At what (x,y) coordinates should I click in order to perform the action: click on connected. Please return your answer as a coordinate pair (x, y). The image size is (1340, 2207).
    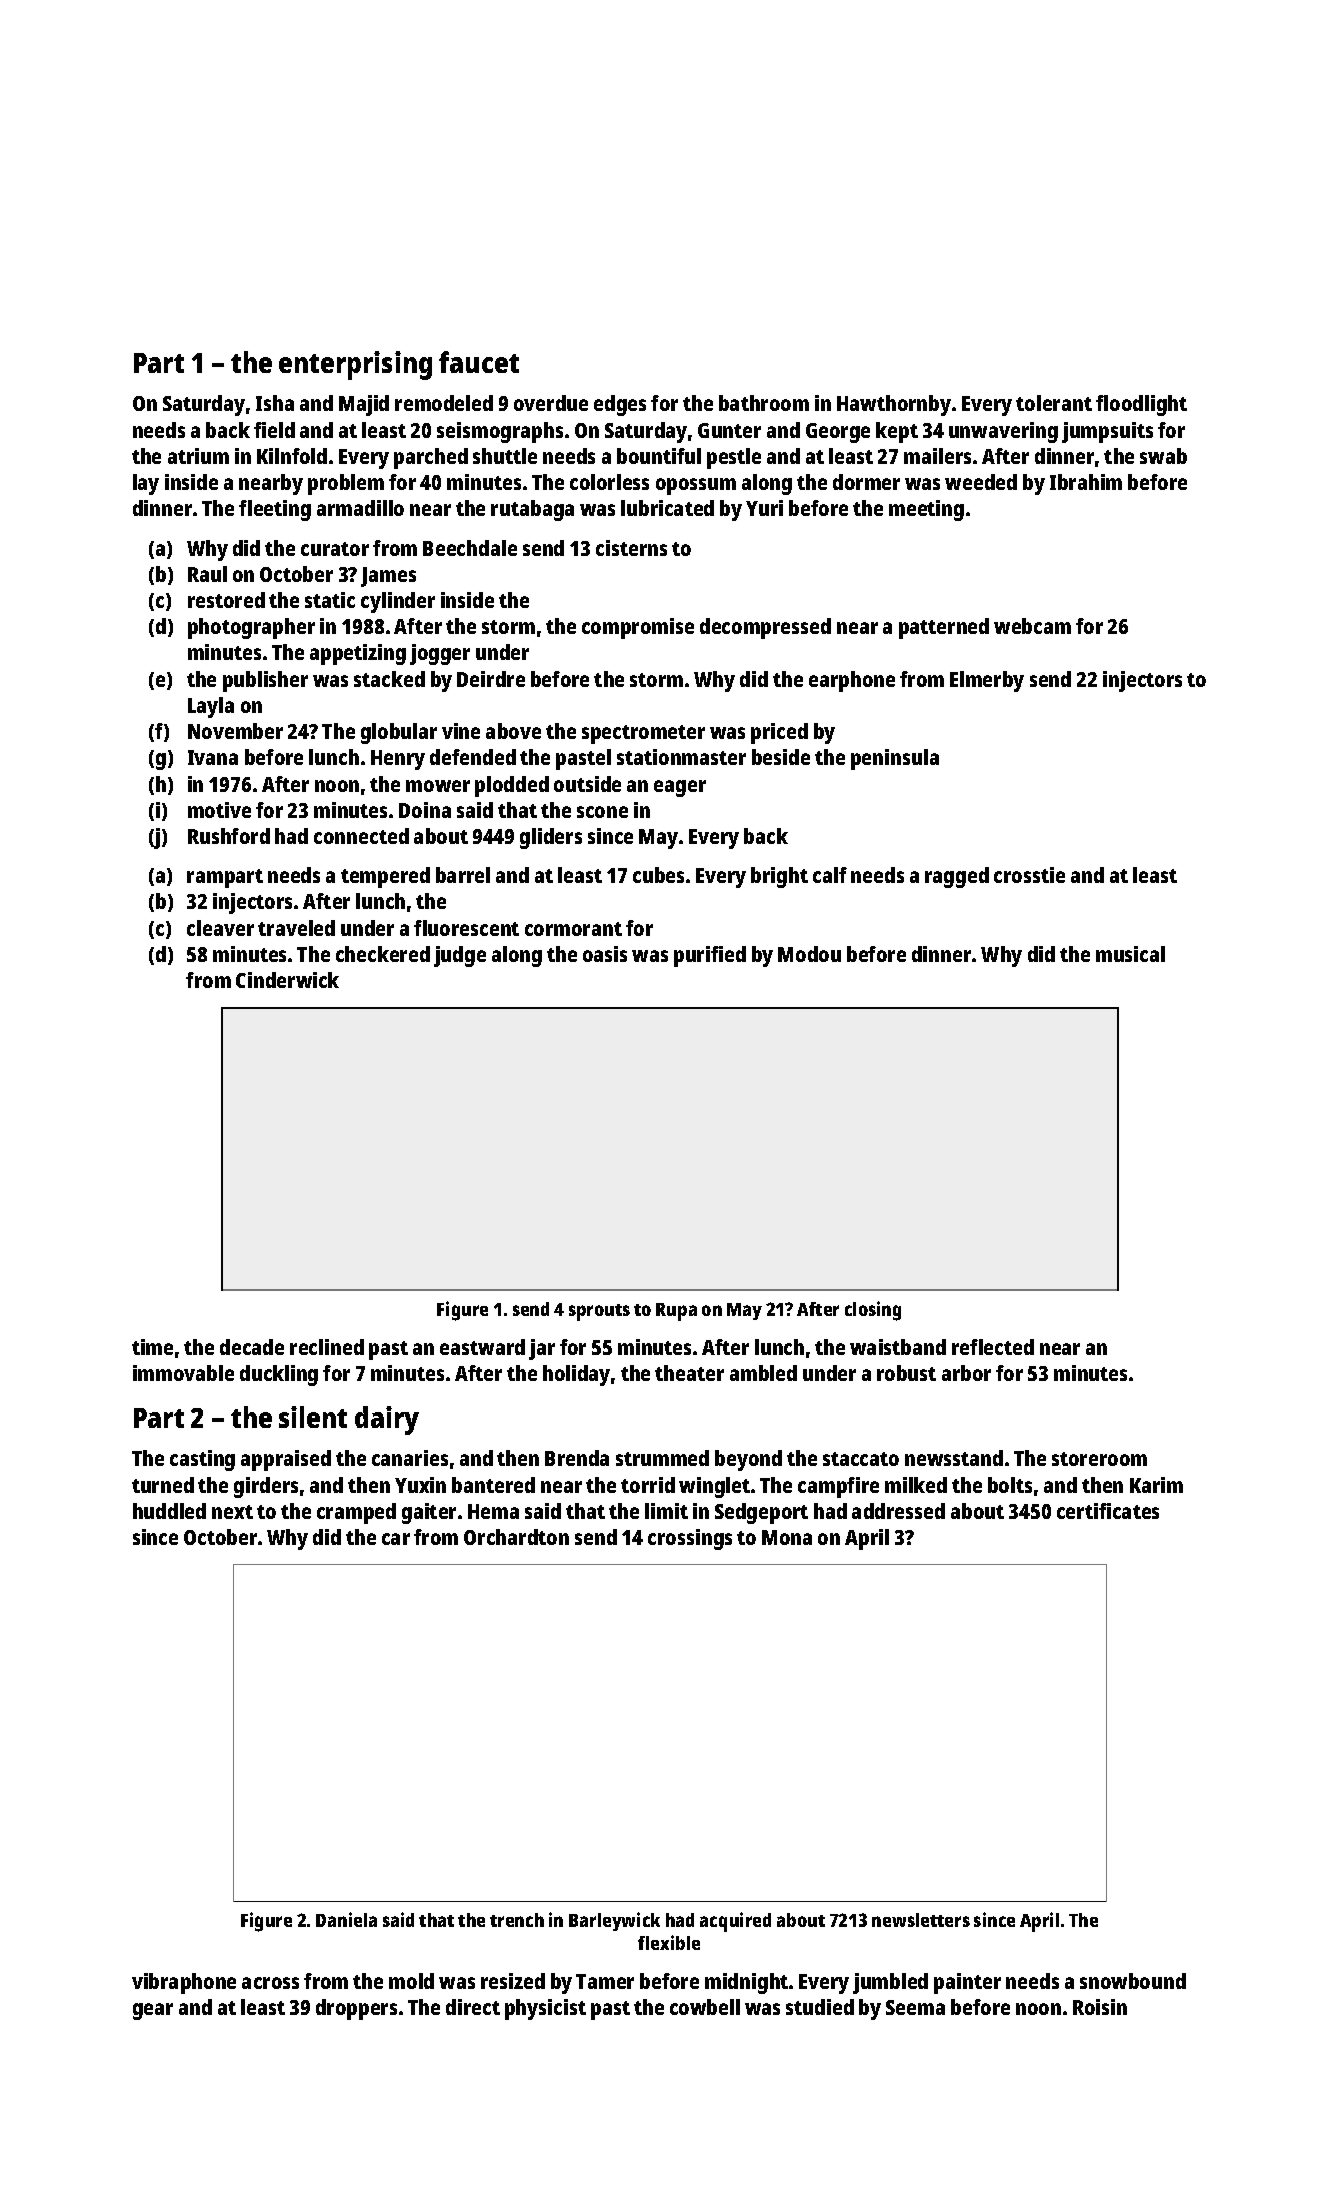
    Looking at the image, I should click on (361, 836).
